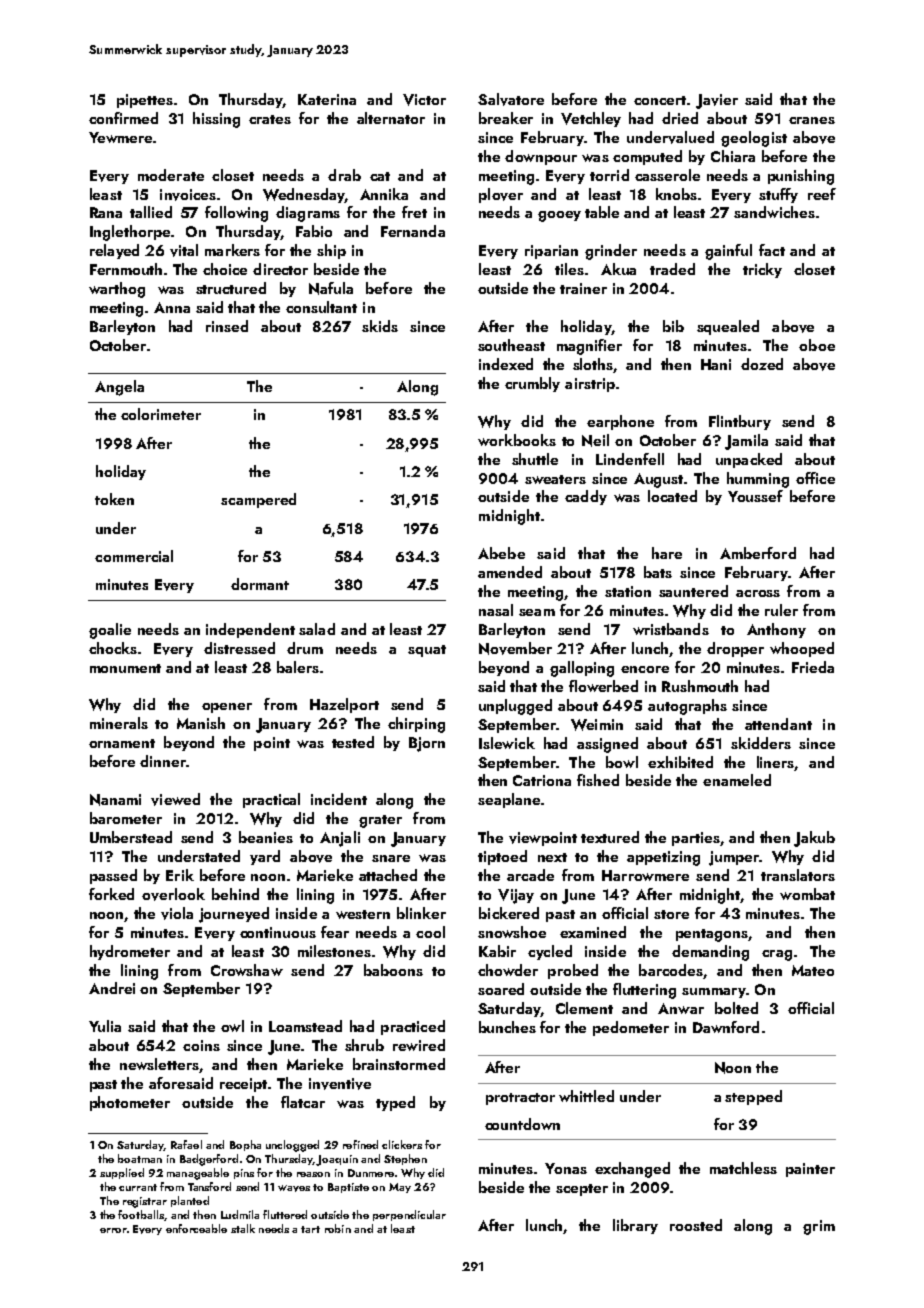 This page has height=1308, width=924. What do you see at coordinates (244, 1174) in the page?
I see `pins` at bounding box center [244, 1174].
